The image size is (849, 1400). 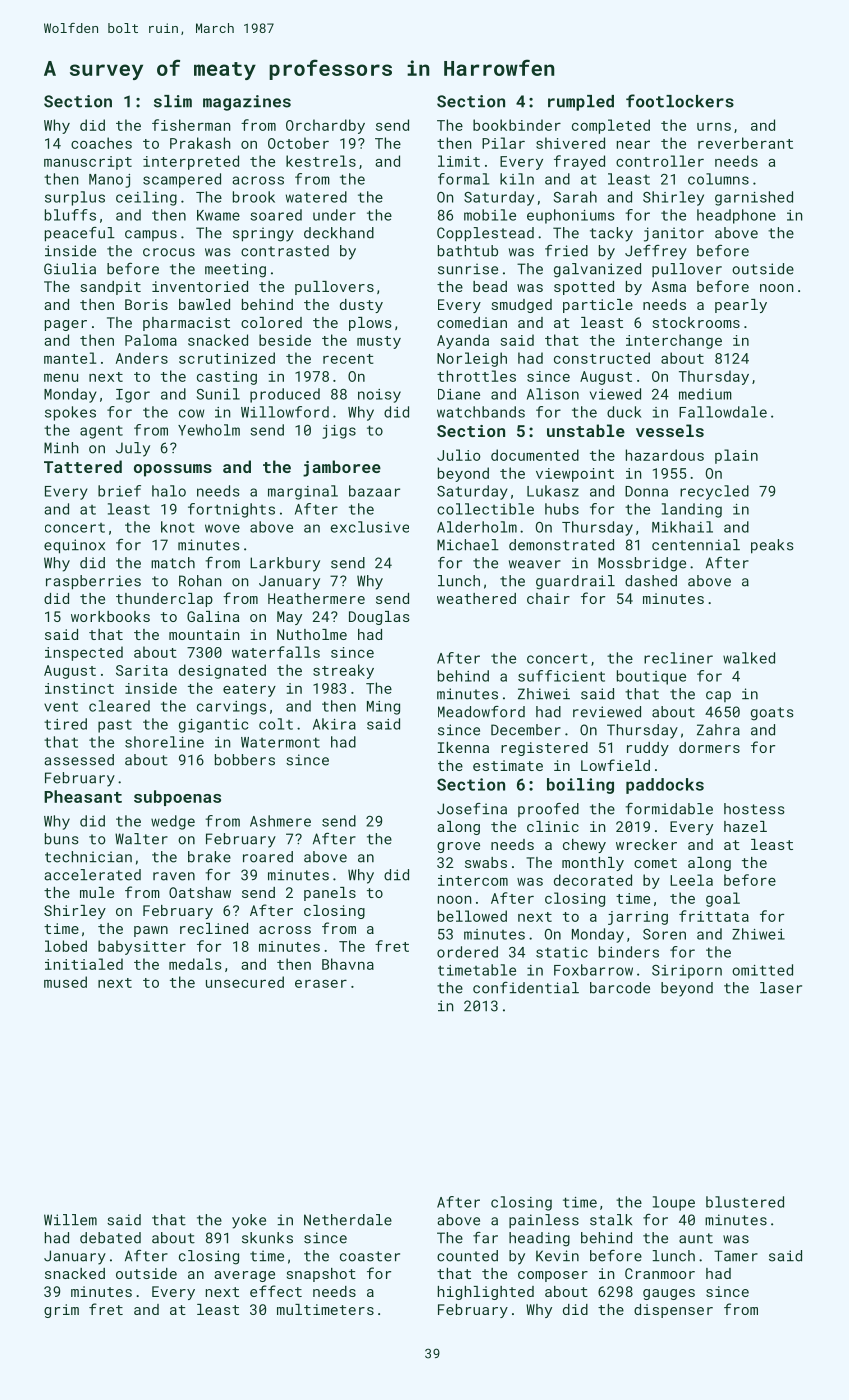 I want to click on grim, so click(x=61, y=1311).
